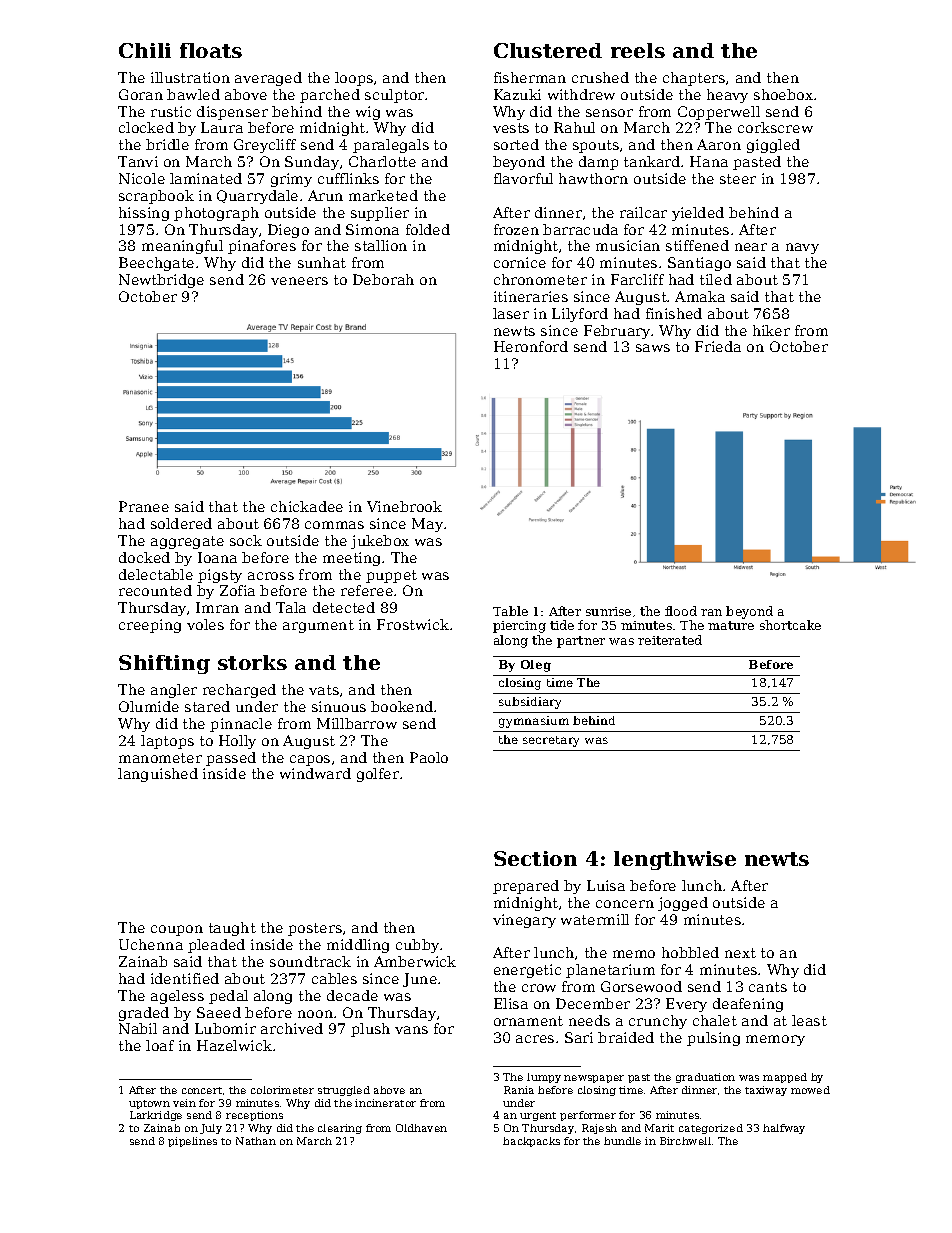  Describe the element at coordinates (775, 127) in the screenshot. I see `corkscrew` at that location.
